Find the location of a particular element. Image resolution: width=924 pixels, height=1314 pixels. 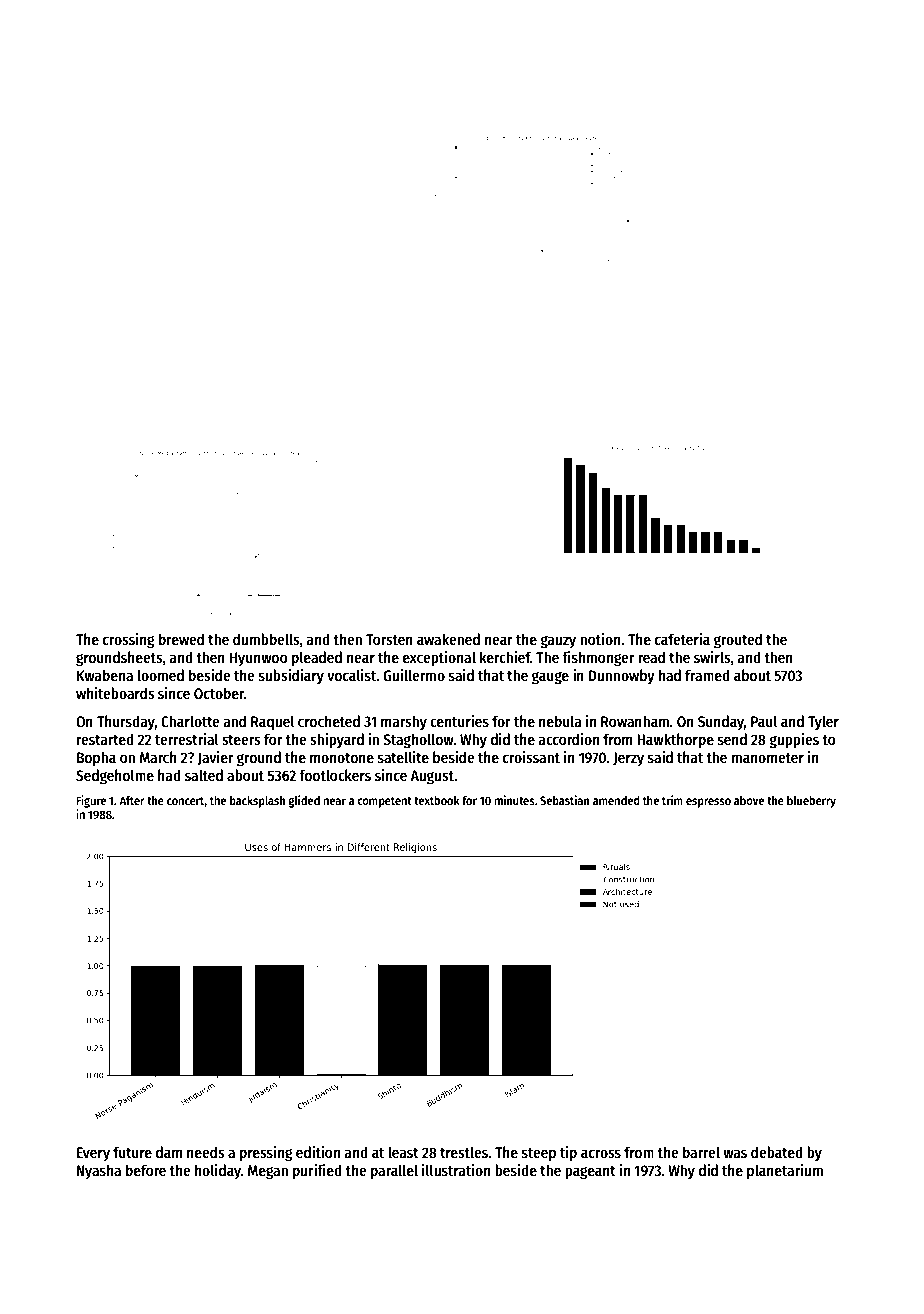

concert is located at coordinates (186, 801).
